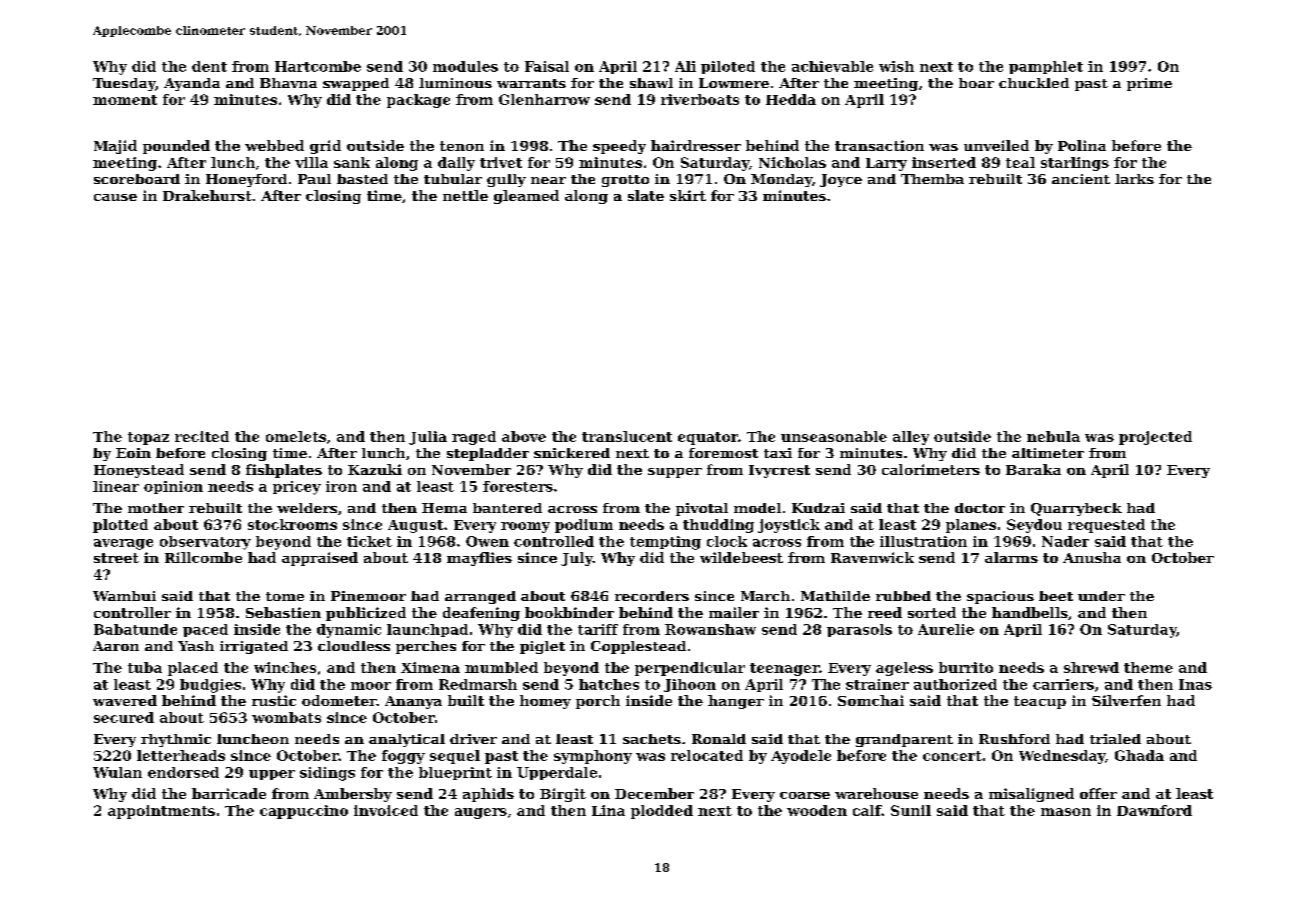 The image size is (1308, 924). Describe the element at coordinates (1134, 179) in the page. I see `larks` at that location.
